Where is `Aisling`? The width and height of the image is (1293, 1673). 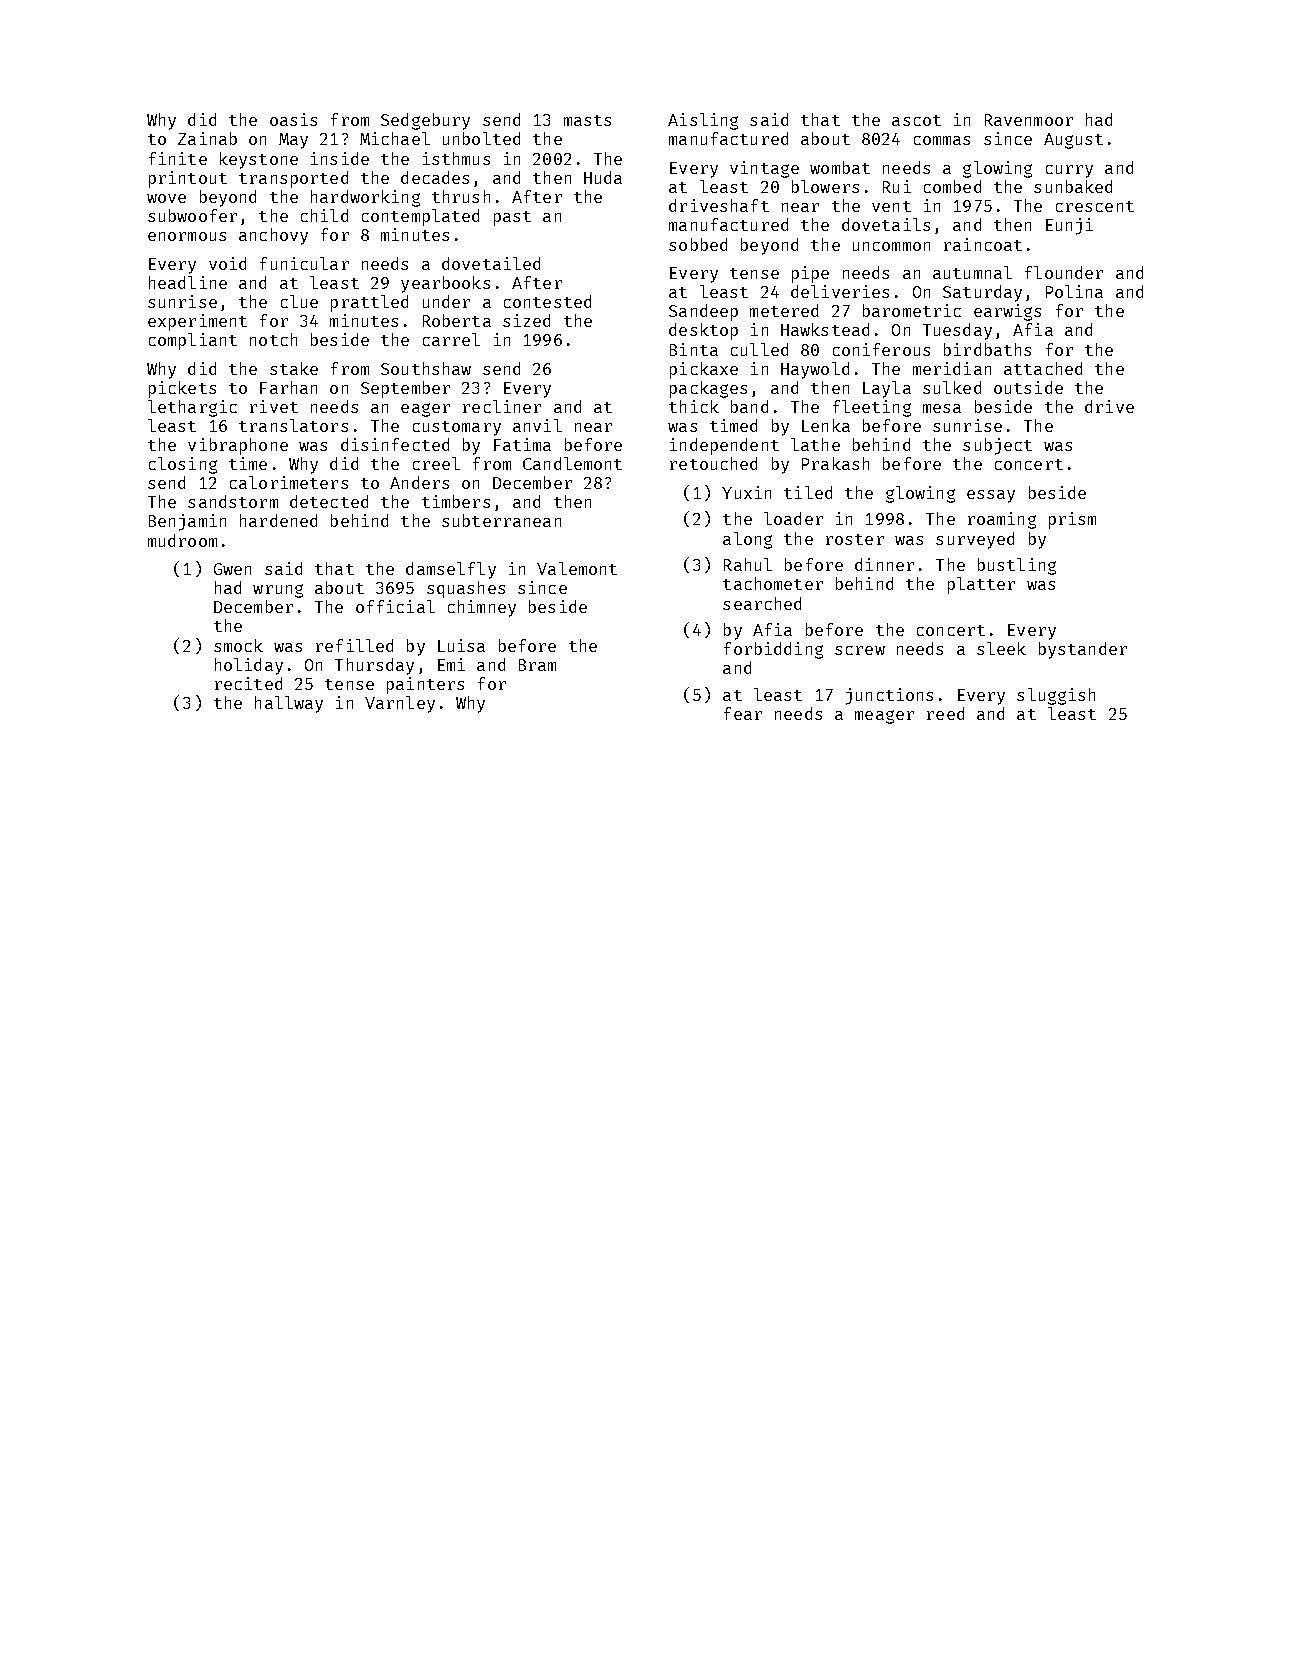 Aisling is located at coordinates (703, 121).
